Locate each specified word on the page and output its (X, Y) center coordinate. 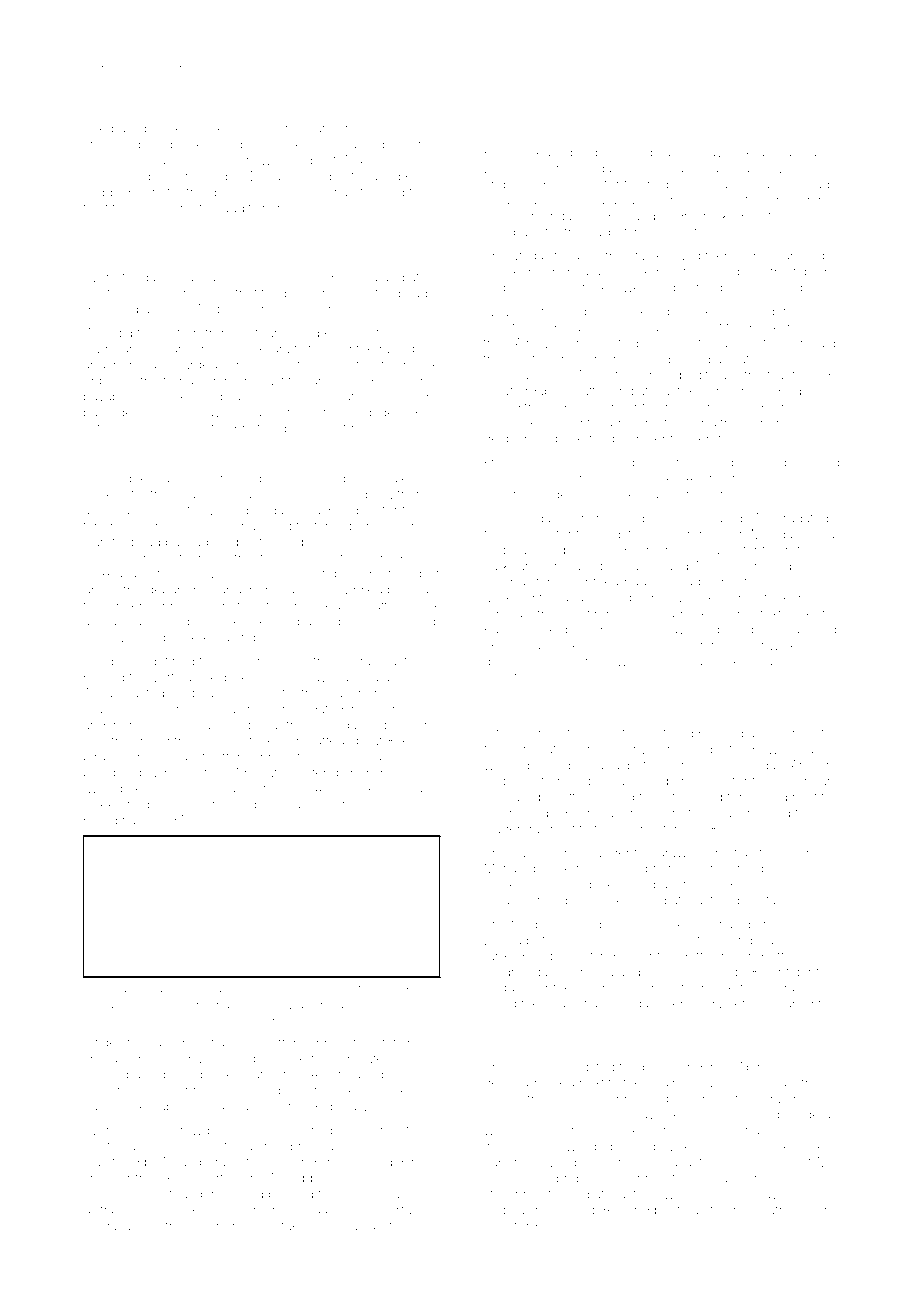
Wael (776, 582)
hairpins (774, 313)
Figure (114, 992)
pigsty (272, 806)
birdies (103, 757)
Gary (524, 551)
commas (509, 376)
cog (294, 560)
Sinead (809, 184)
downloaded (781, 924)
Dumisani (111, 348)
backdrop (139, 129)
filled (125, 1161)
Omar (412, 725)
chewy (626, 751)
